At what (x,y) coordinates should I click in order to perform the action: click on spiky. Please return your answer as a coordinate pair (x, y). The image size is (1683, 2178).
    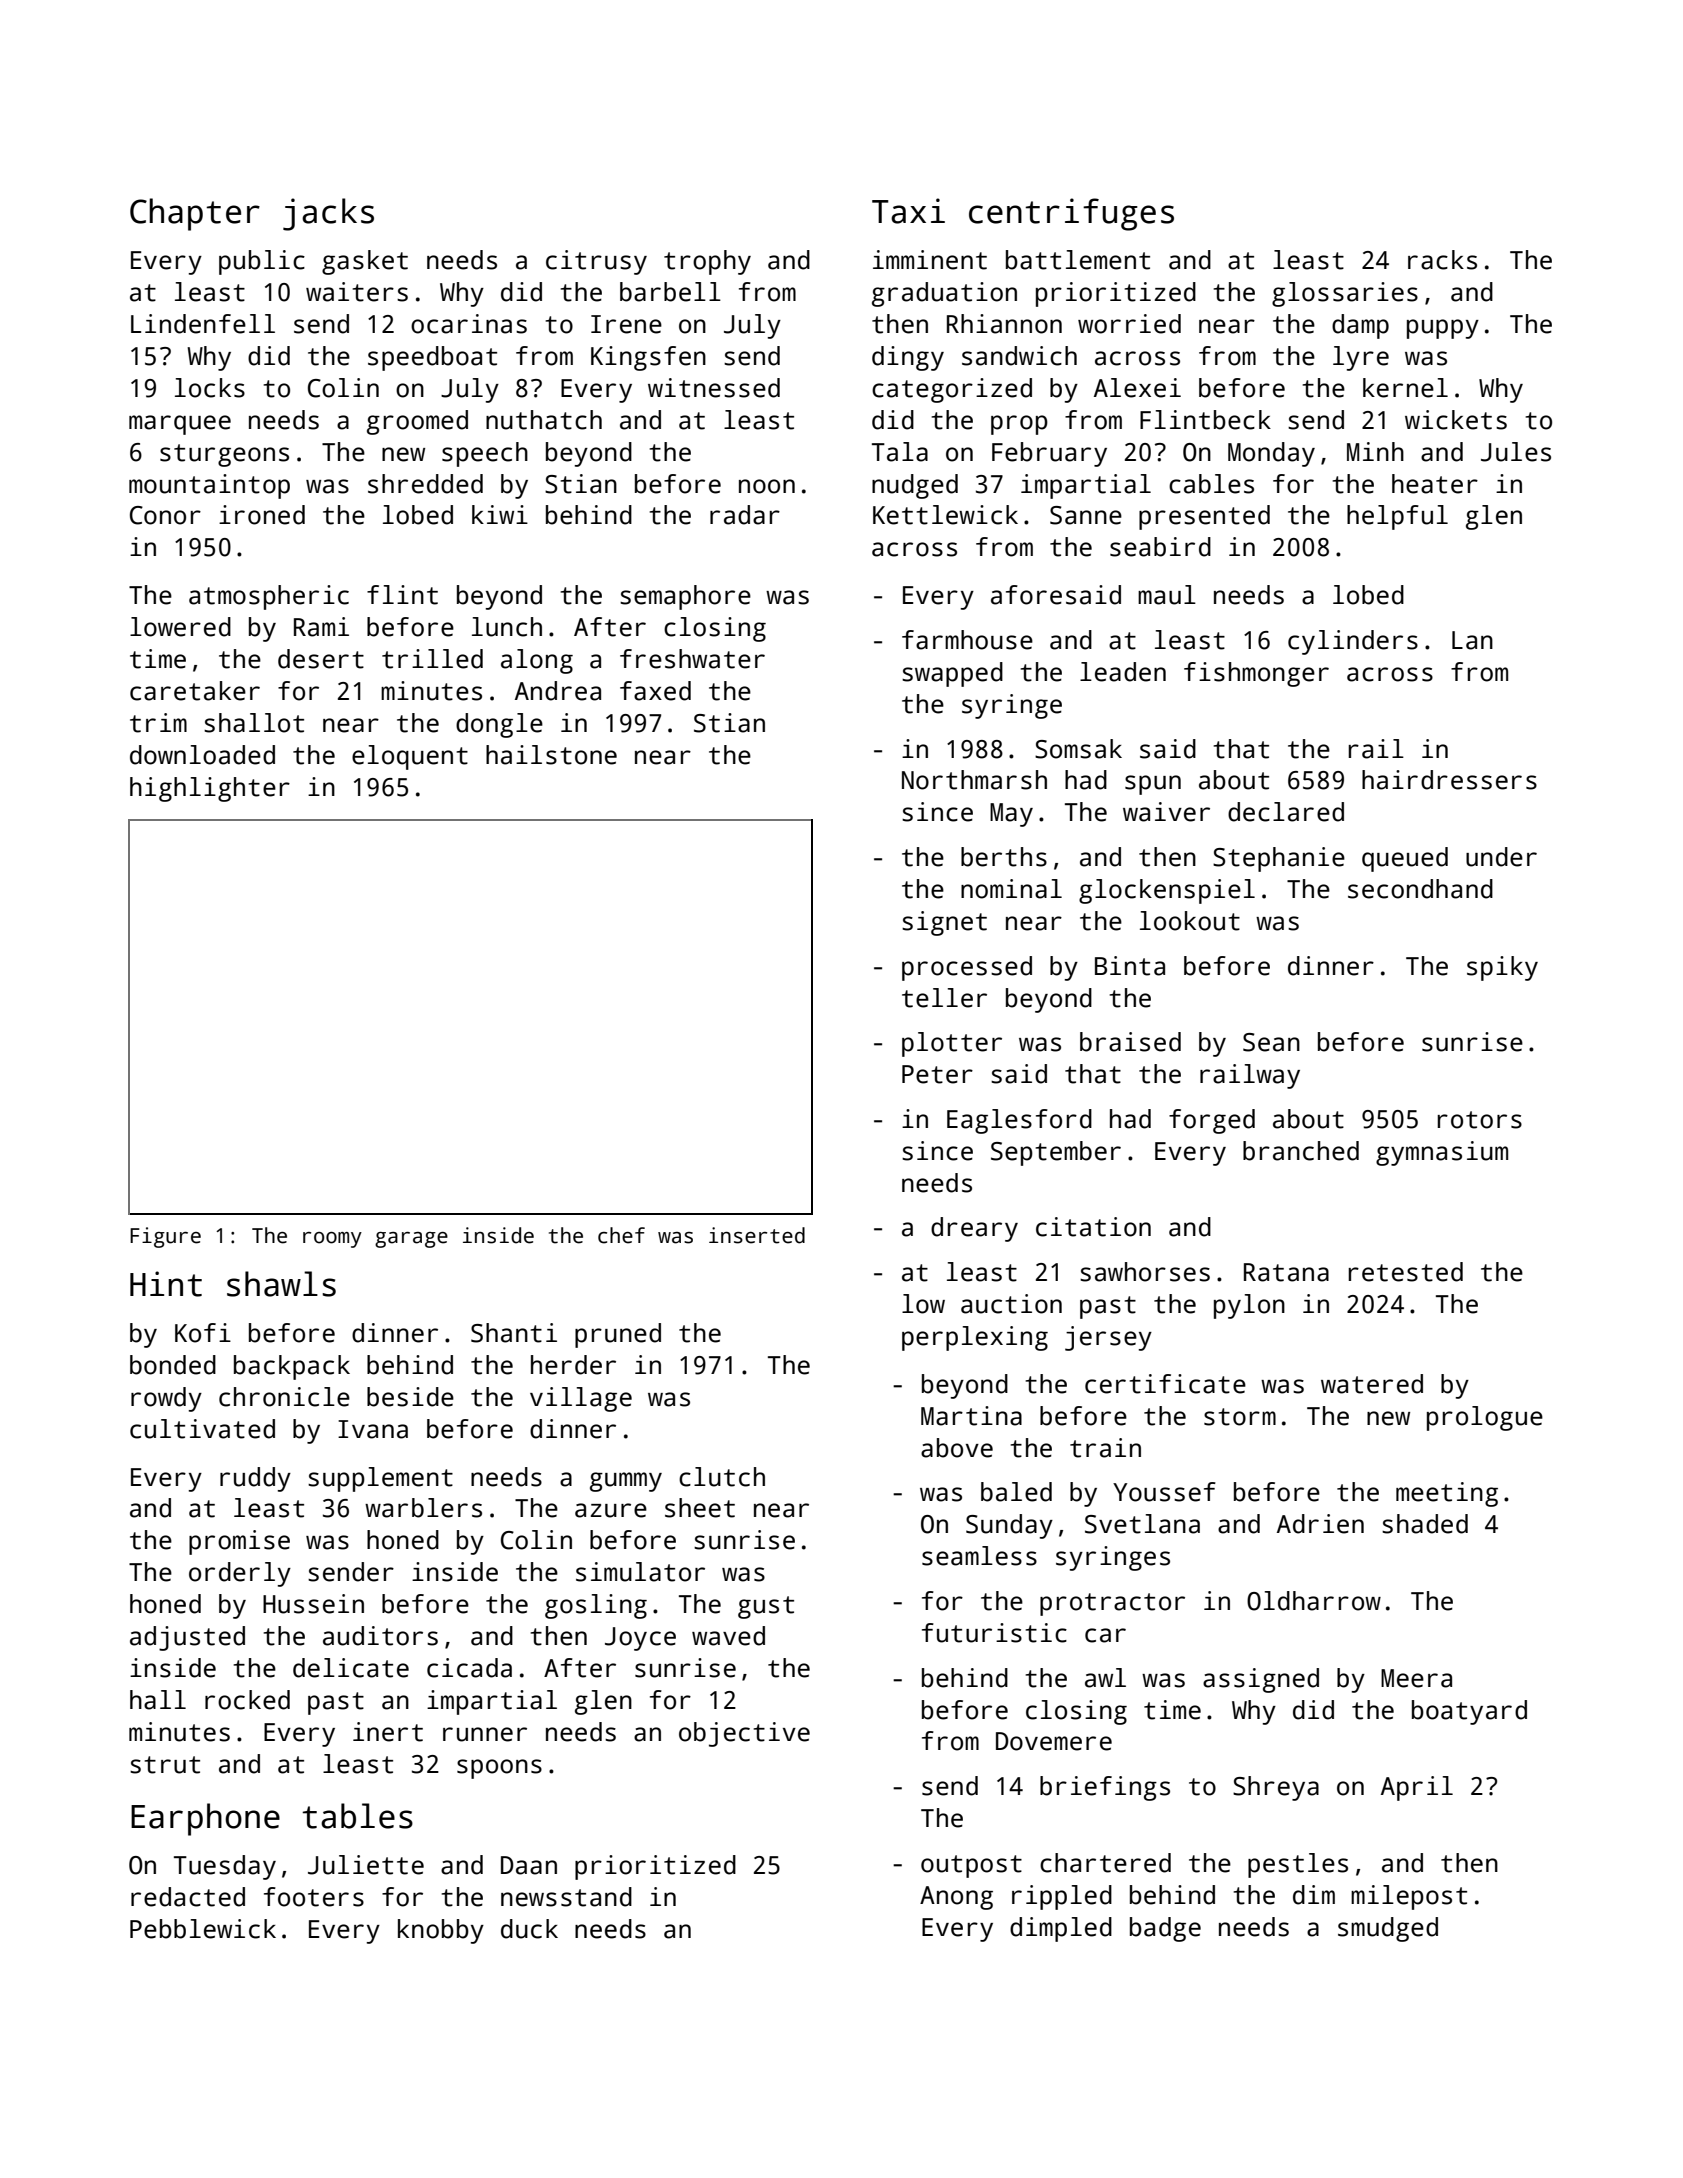
    Looking at the image, I should click on (1502, 968).
